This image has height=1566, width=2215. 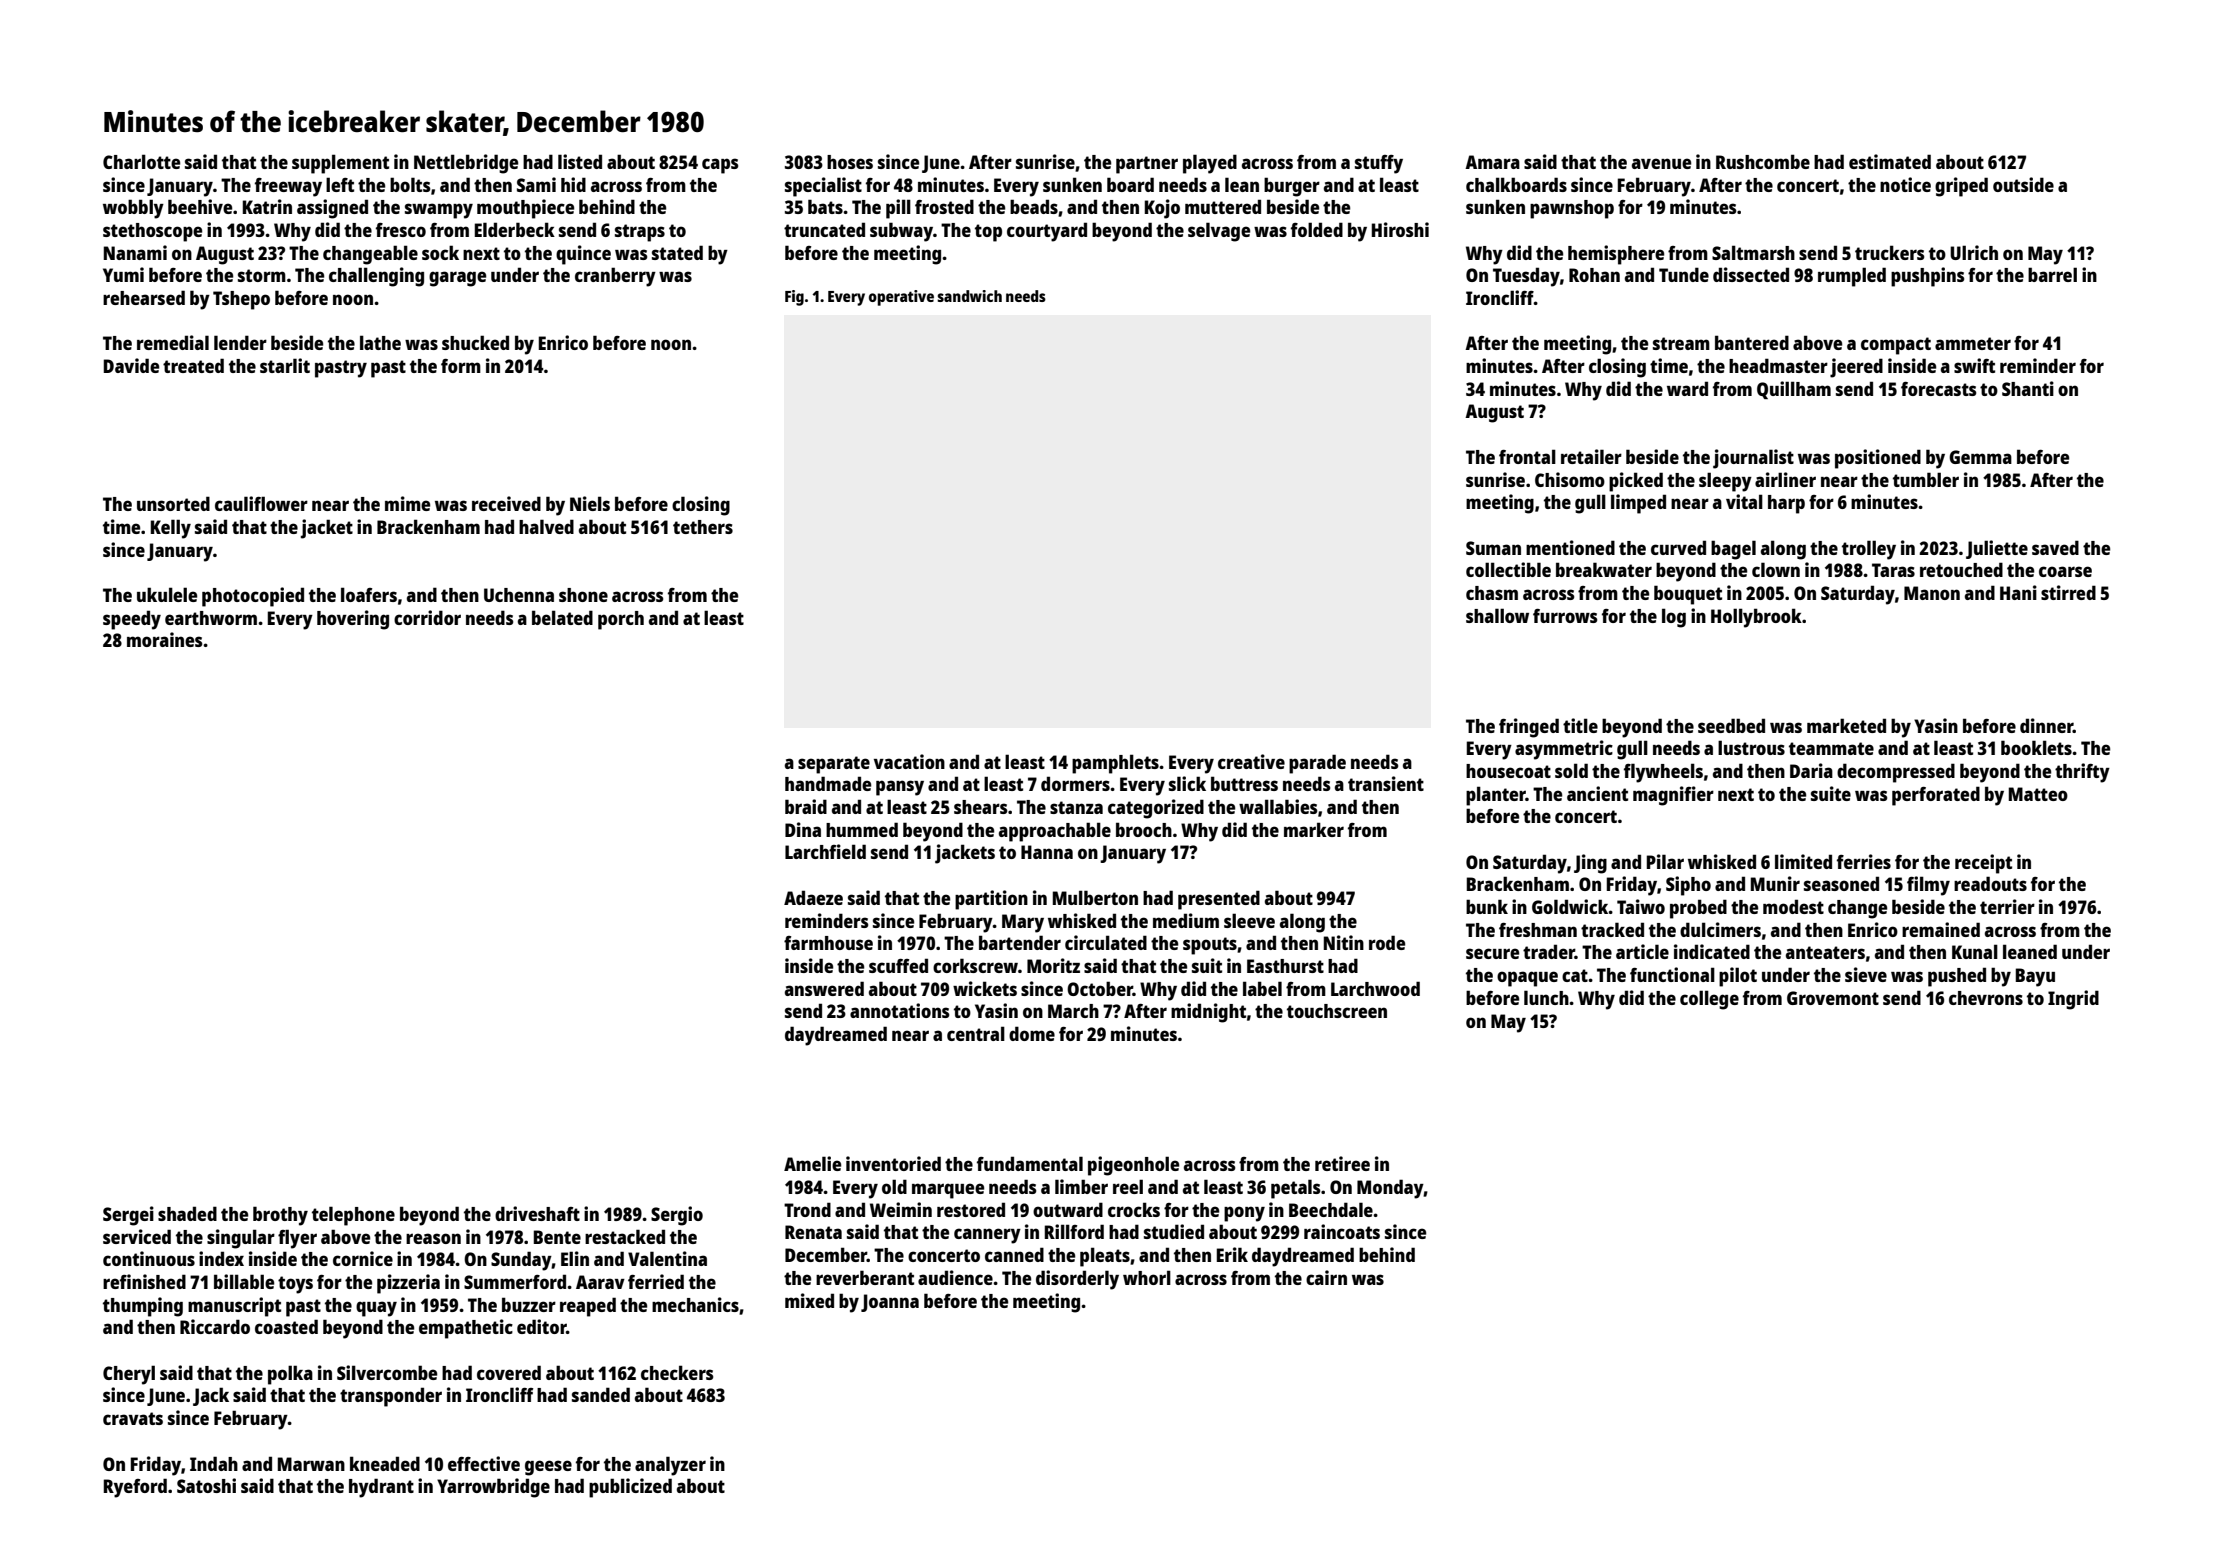 What do you see at coordinates (1896, 346) in the image?
I see `compact` at bounding box center [1896, 346].
